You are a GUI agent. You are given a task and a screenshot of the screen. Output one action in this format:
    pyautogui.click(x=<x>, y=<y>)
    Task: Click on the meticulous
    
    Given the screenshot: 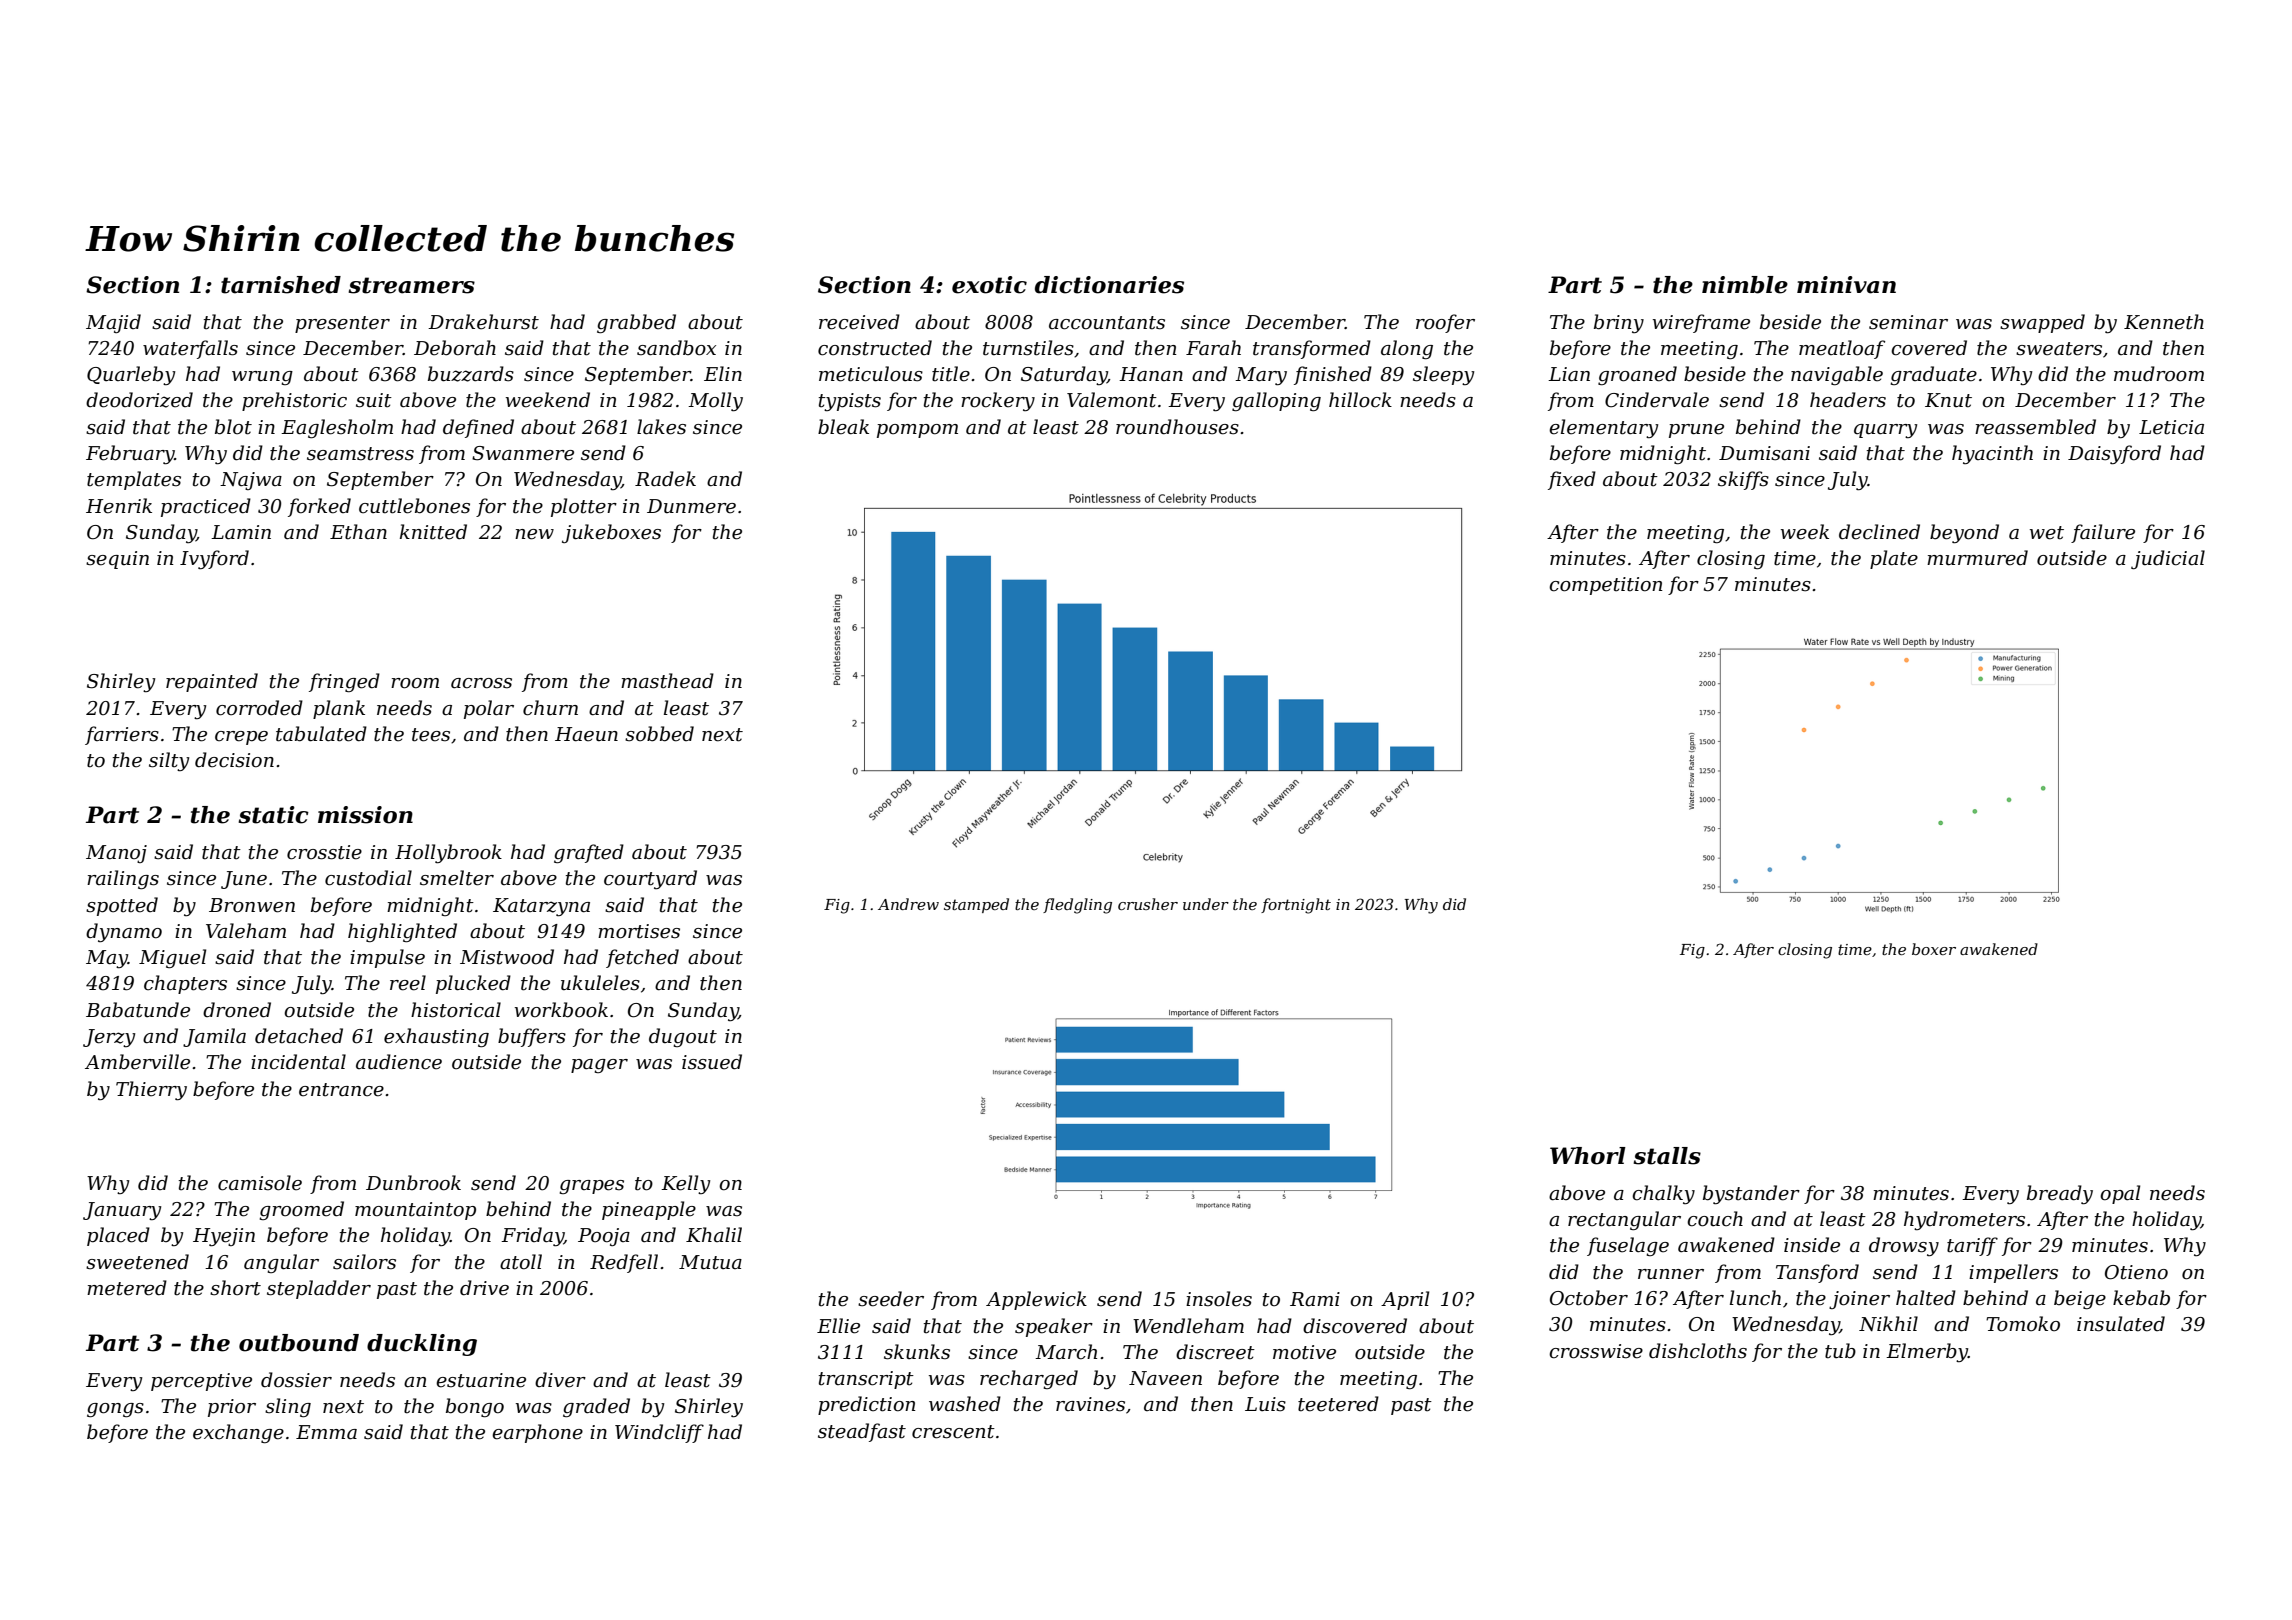 What is the action you would take?
    pyautogui.click(x=871, y=374)
